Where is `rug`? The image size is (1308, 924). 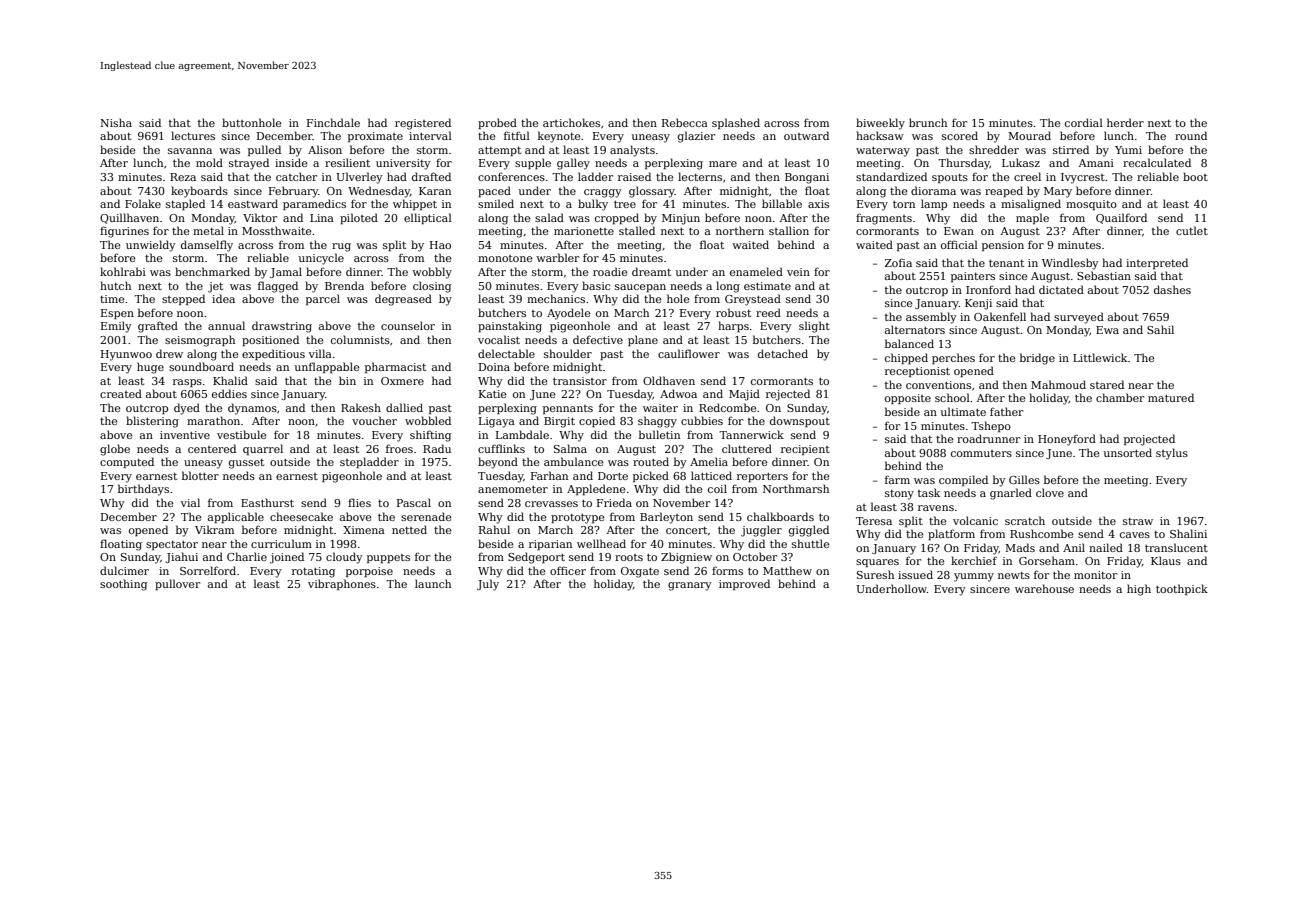
rug is located at coordinates (341, 247).
